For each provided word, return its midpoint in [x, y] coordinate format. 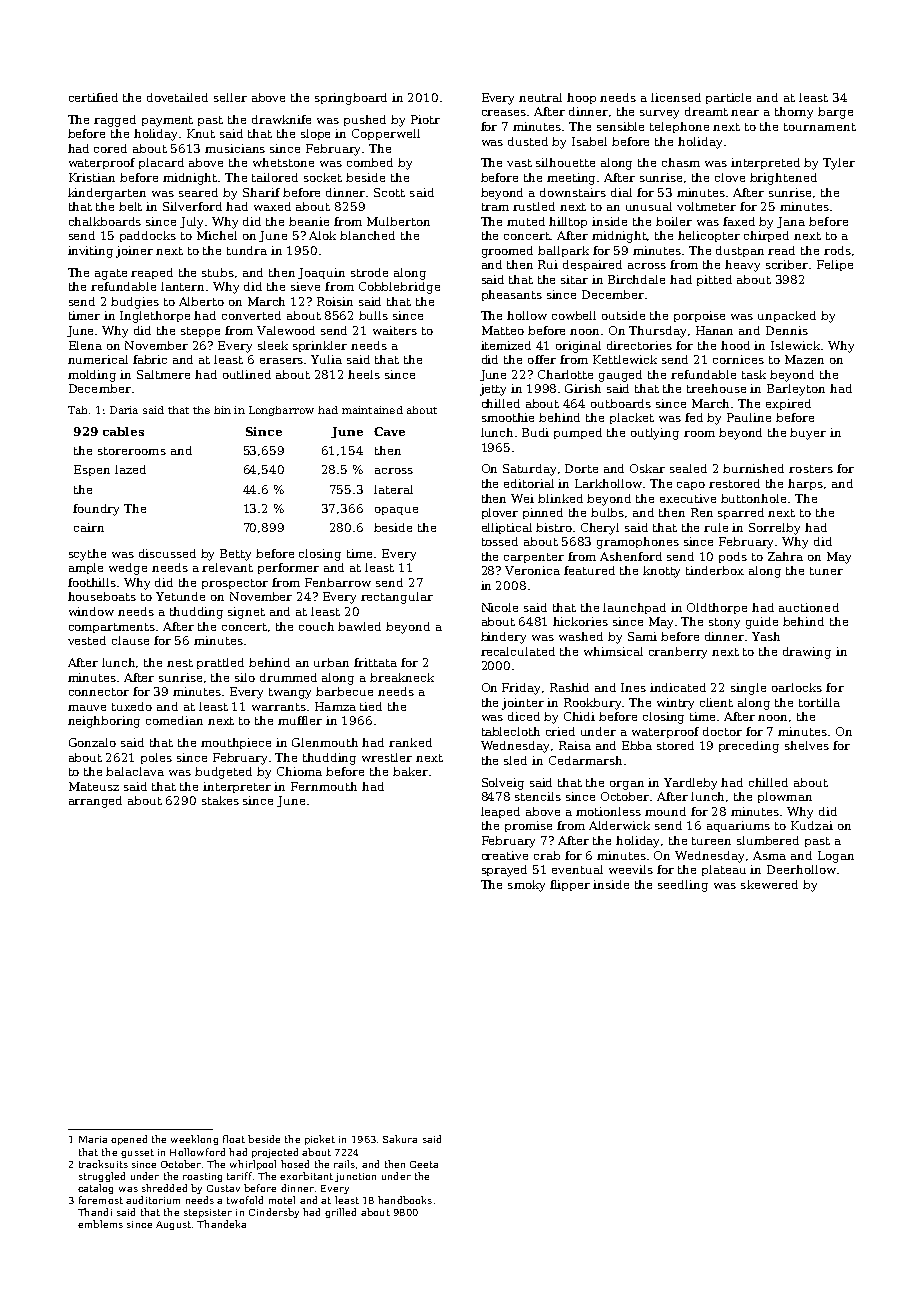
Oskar [647, 468]
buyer [808, 434]
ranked [410, 742]
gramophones [638, 543]
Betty [235, 555]
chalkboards [105, 221]
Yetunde [180, 596]
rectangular [397, 598]
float [234, 1139]
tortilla [819, 702]
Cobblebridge [399, 288]
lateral [393, 489]
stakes [220, 800]
